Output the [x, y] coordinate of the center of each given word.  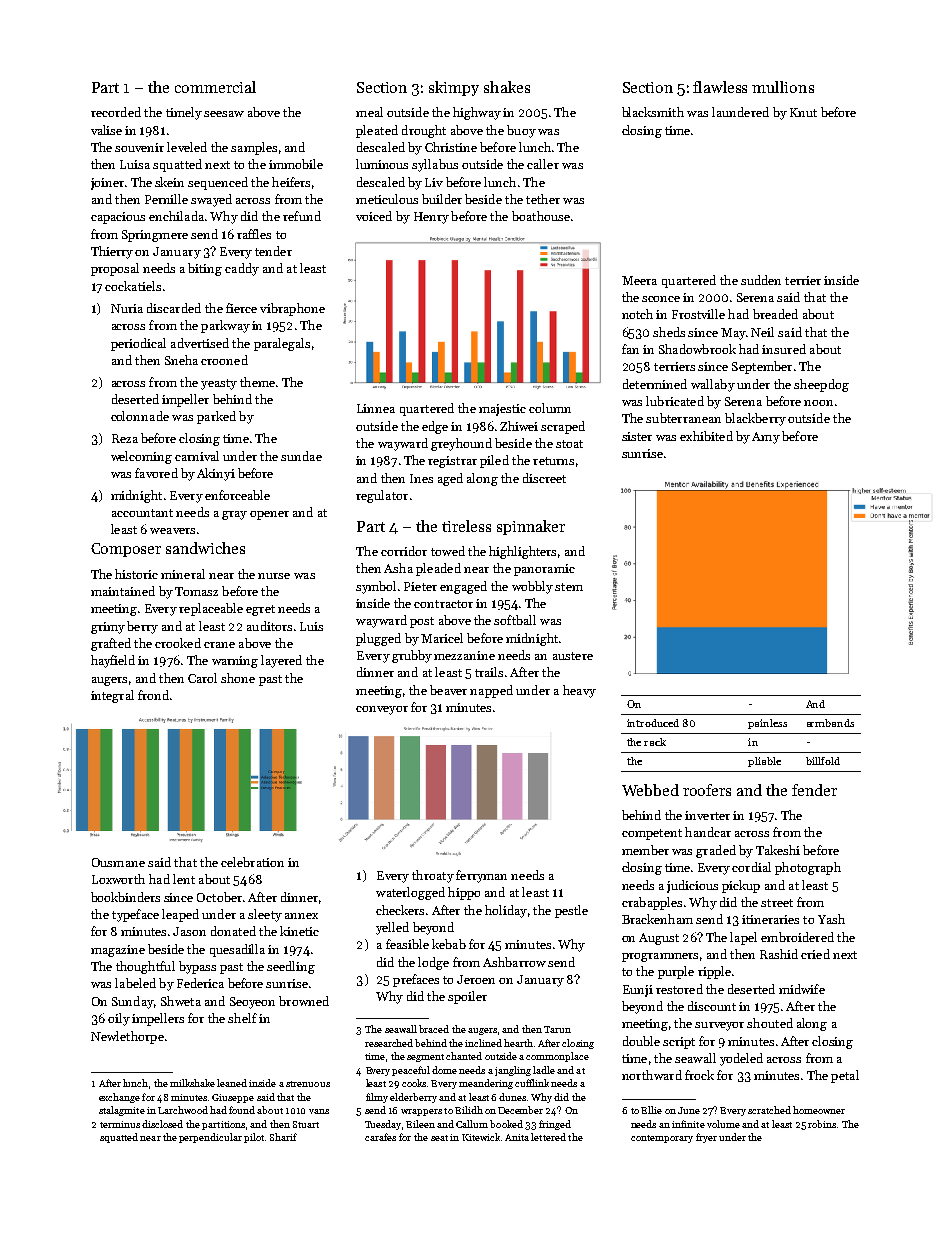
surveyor [719, 1026]
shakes [507, 87]
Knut [803, 112]
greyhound [461, 444]
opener [269, 515]
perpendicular [210, 1138]
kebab [449, 944]
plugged [378, 639]
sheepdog [821, 385]
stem [569, 587]
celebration [252, 862]
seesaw [224, 114]
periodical [138, 344]
